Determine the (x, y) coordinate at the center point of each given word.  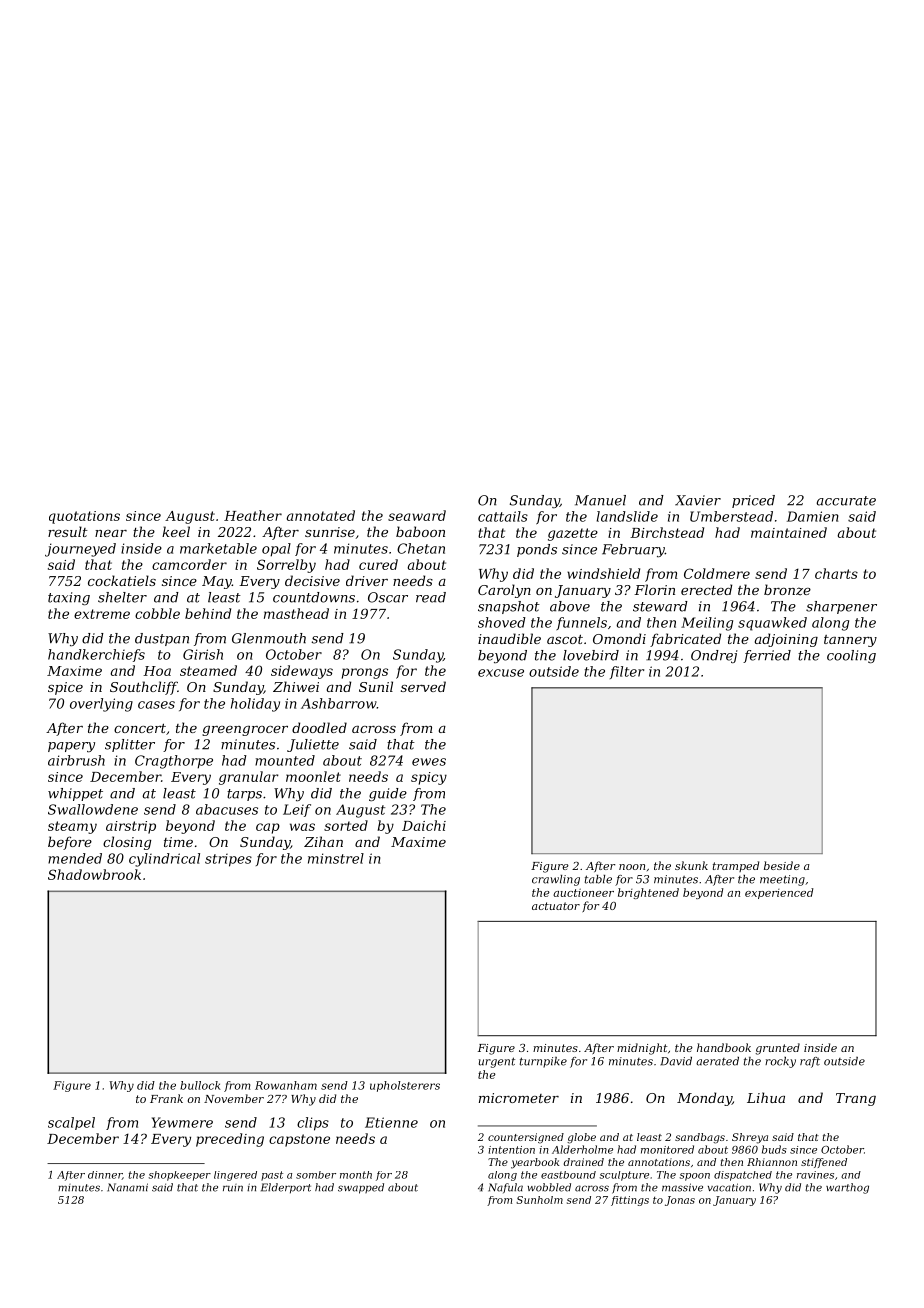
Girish (203, 654)
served (423, 686)
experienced (779, 893)
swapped (361, 1188)
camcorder (189, 564)
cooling (851, 656)
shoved (502, 622)
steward (660, 606)
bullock (200, 1085)
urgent (497, 1062)
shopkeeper (180, 1176)
